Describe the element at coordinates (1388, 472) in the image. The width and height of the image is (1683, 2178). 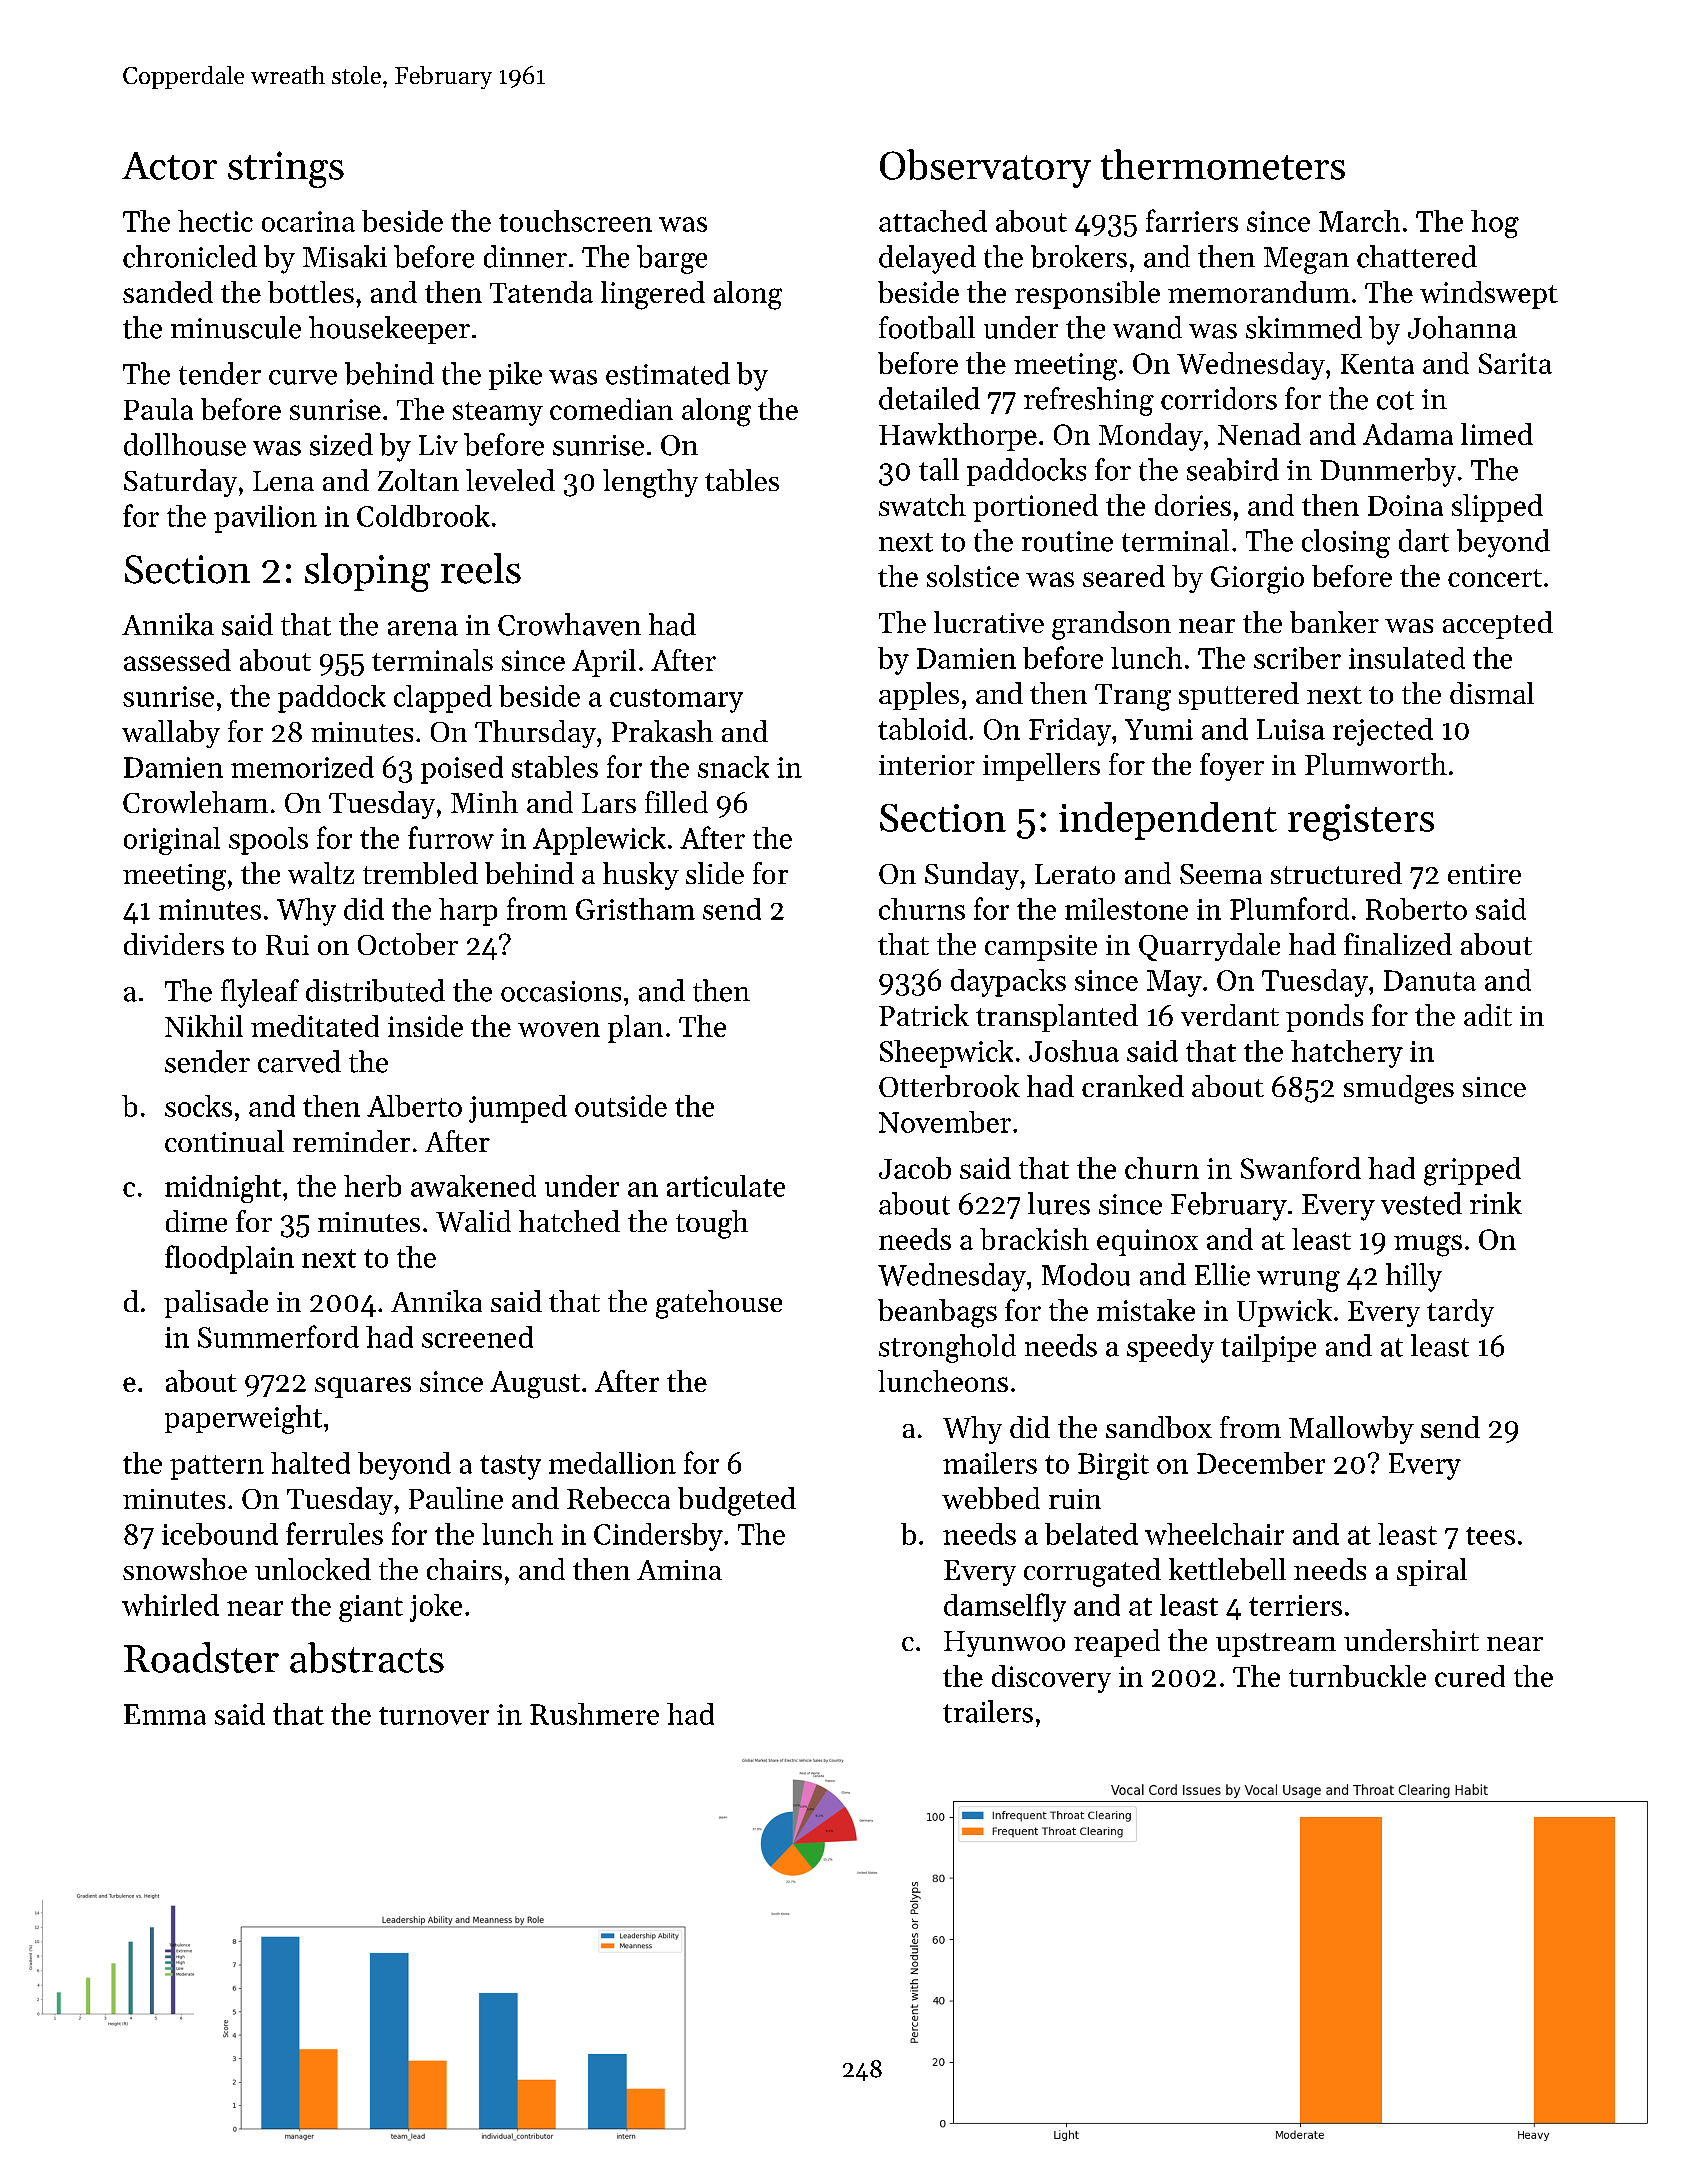
I see `Dunmerby` at that location.
